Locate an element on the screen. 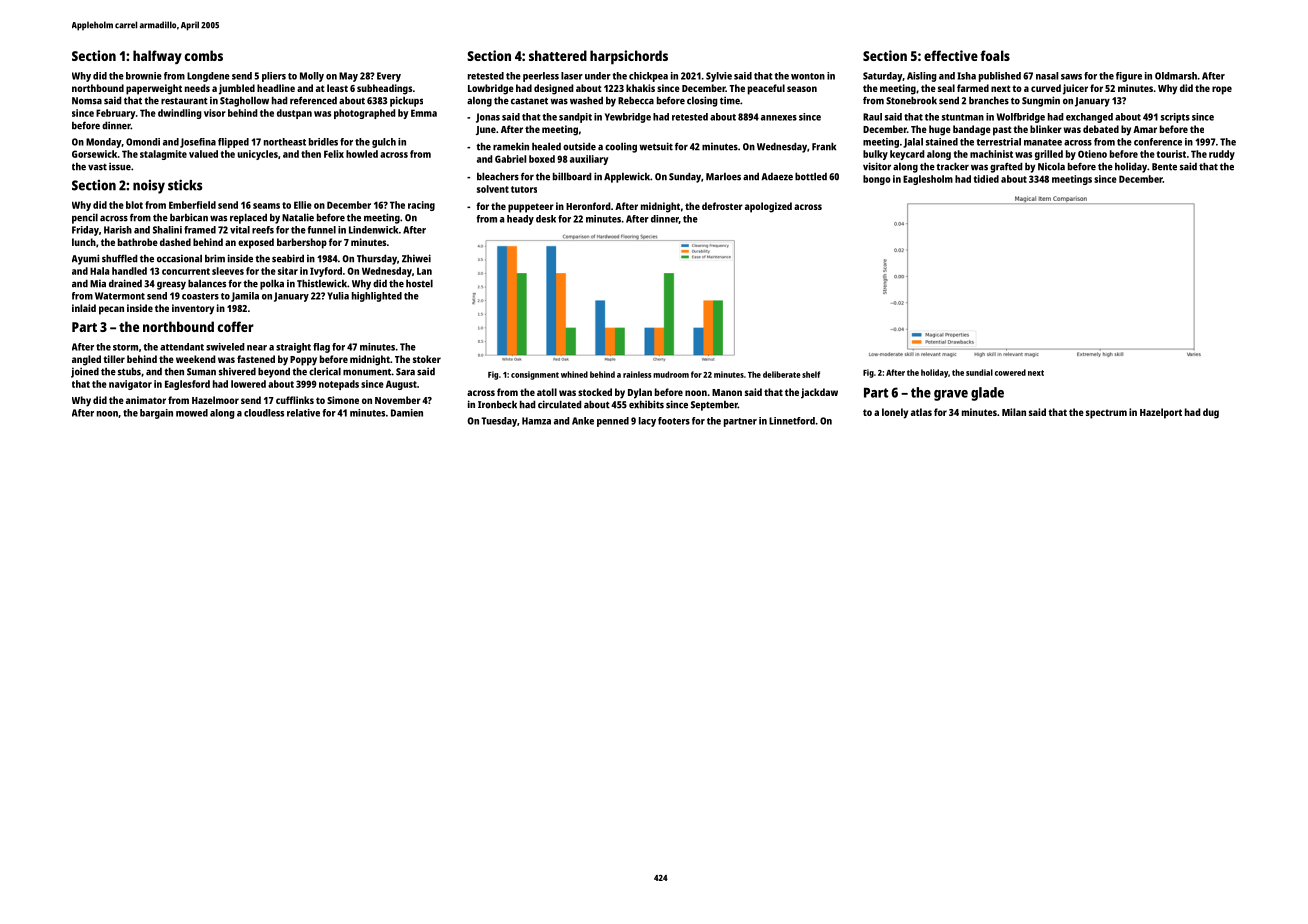 The image size is (1308, 924). conference is located at coordinates (1158, 142).
